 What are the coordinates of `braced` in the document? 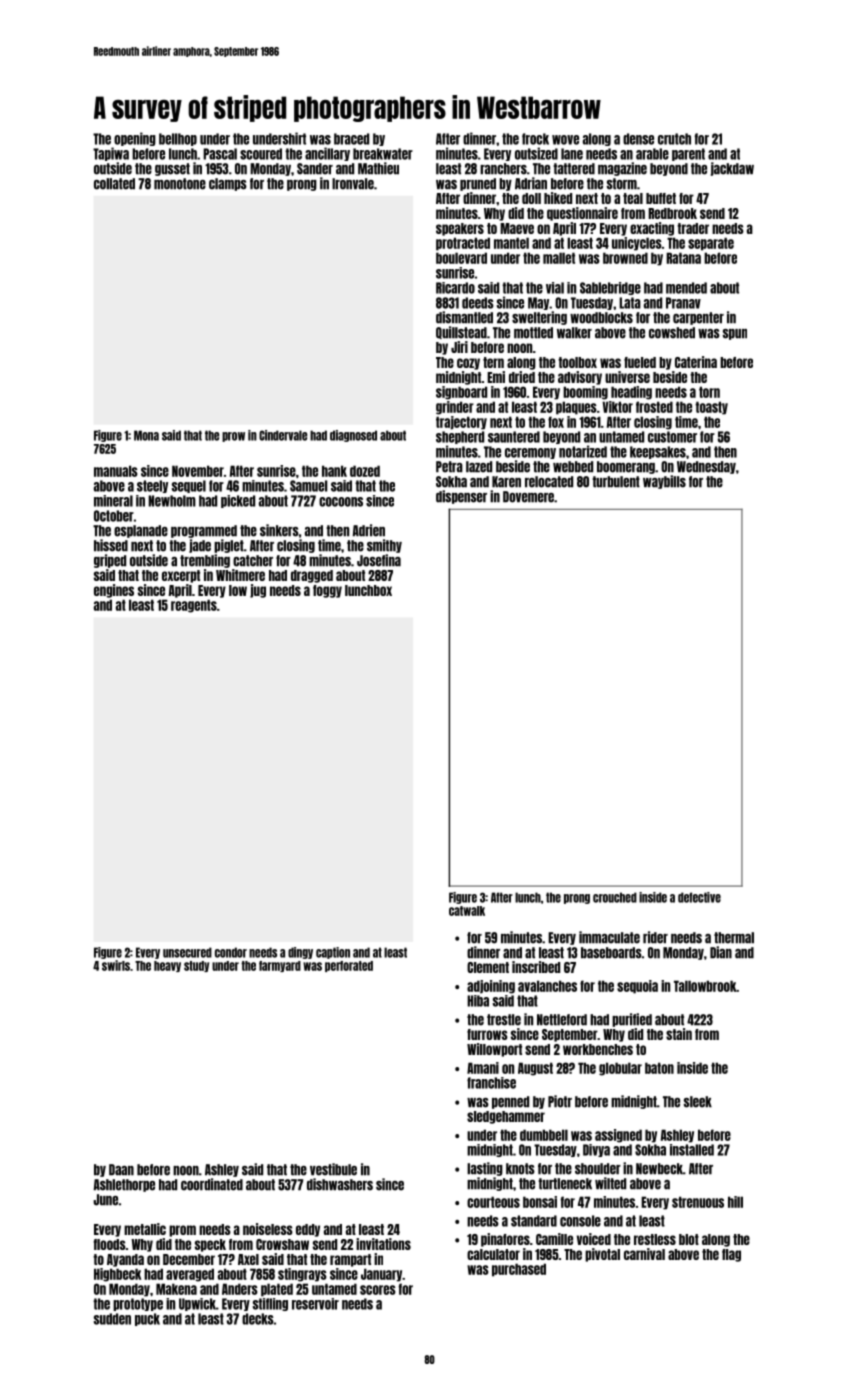 It's located at (351, 139).
